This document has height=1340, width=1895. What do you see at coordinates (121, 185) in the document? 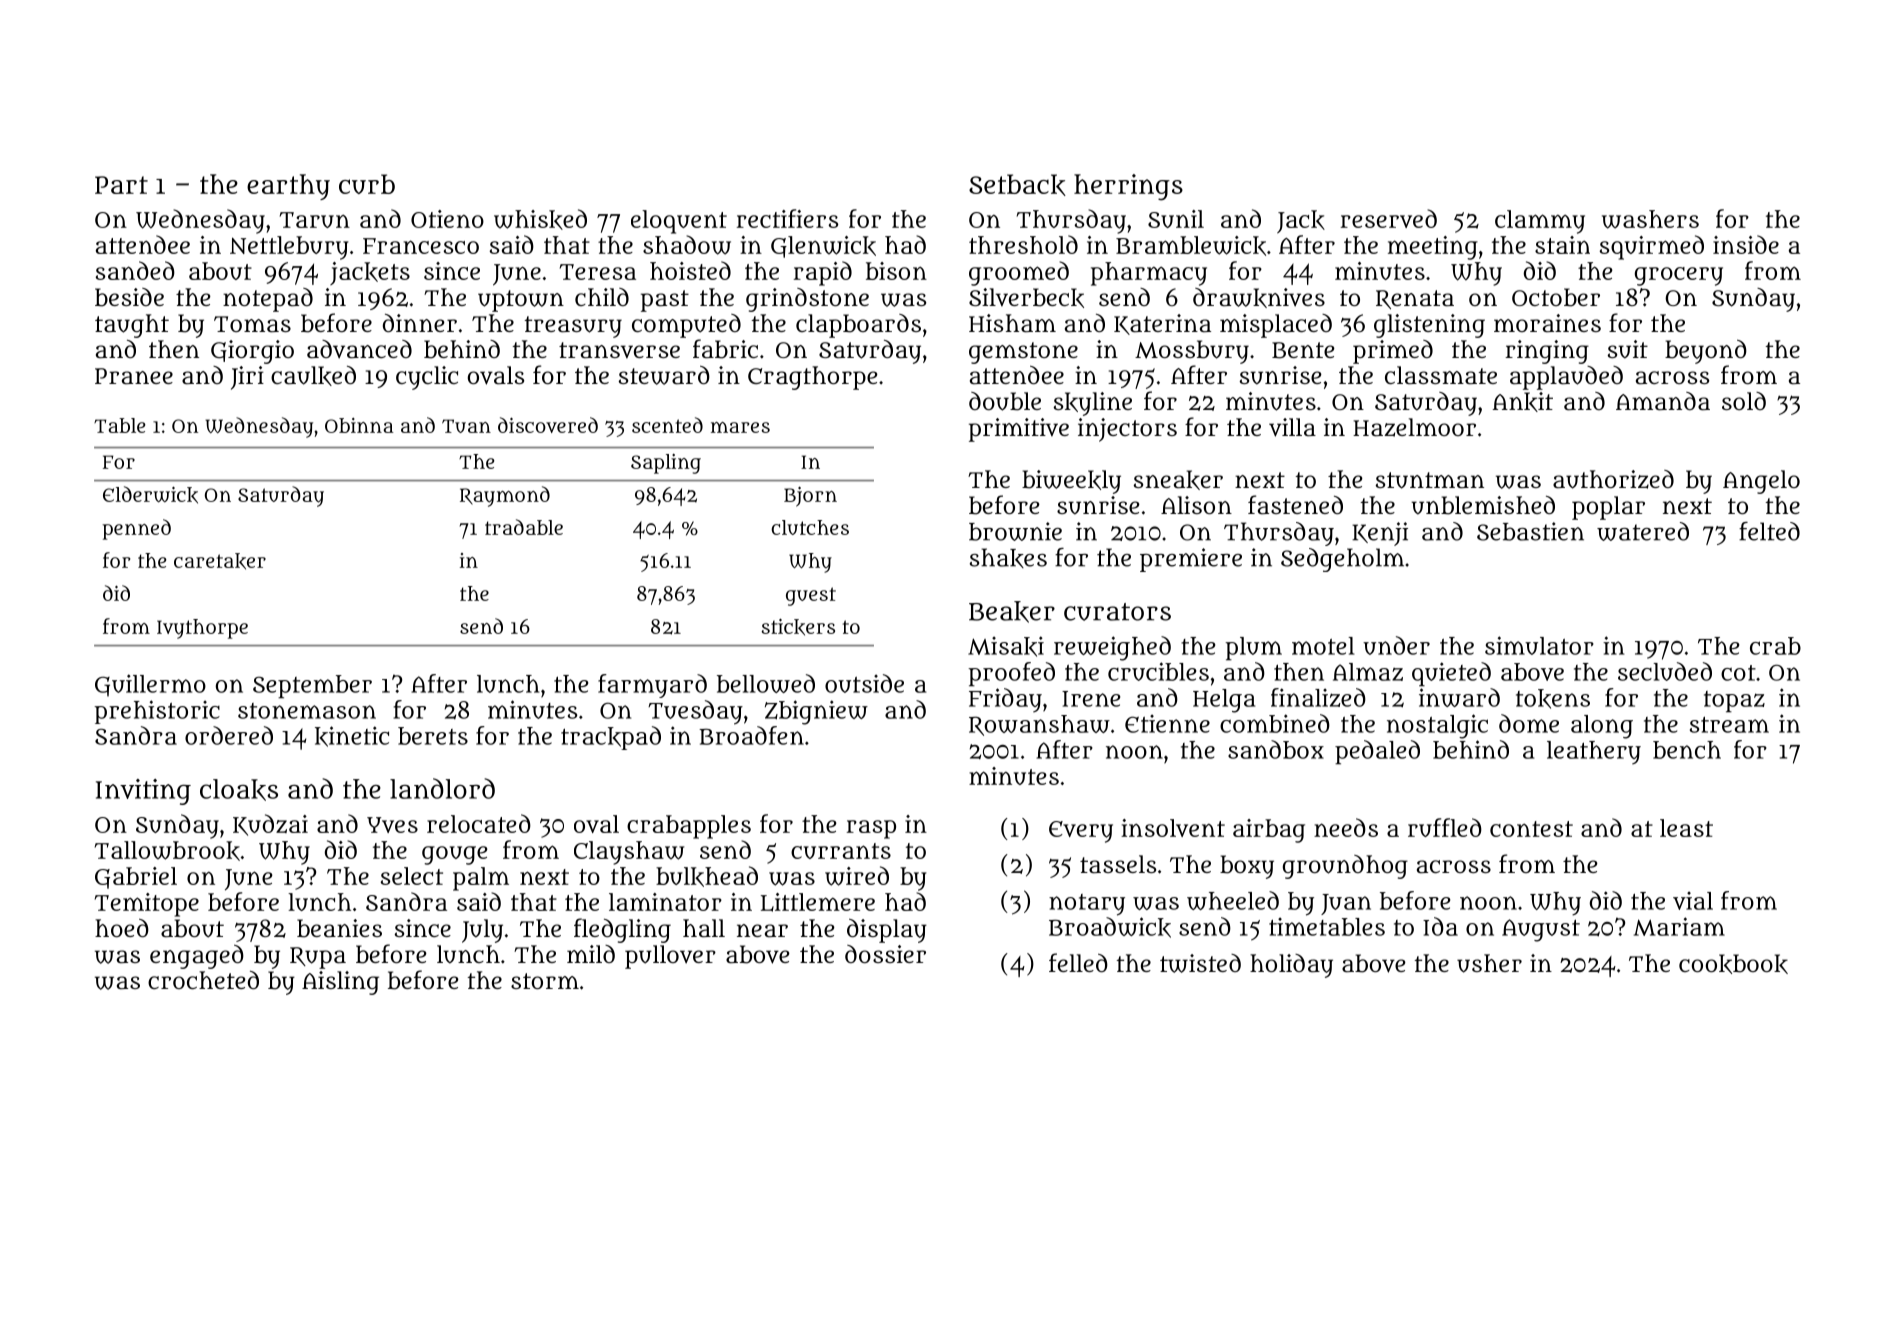
I see `Part` at bounding box center [121, 185].
